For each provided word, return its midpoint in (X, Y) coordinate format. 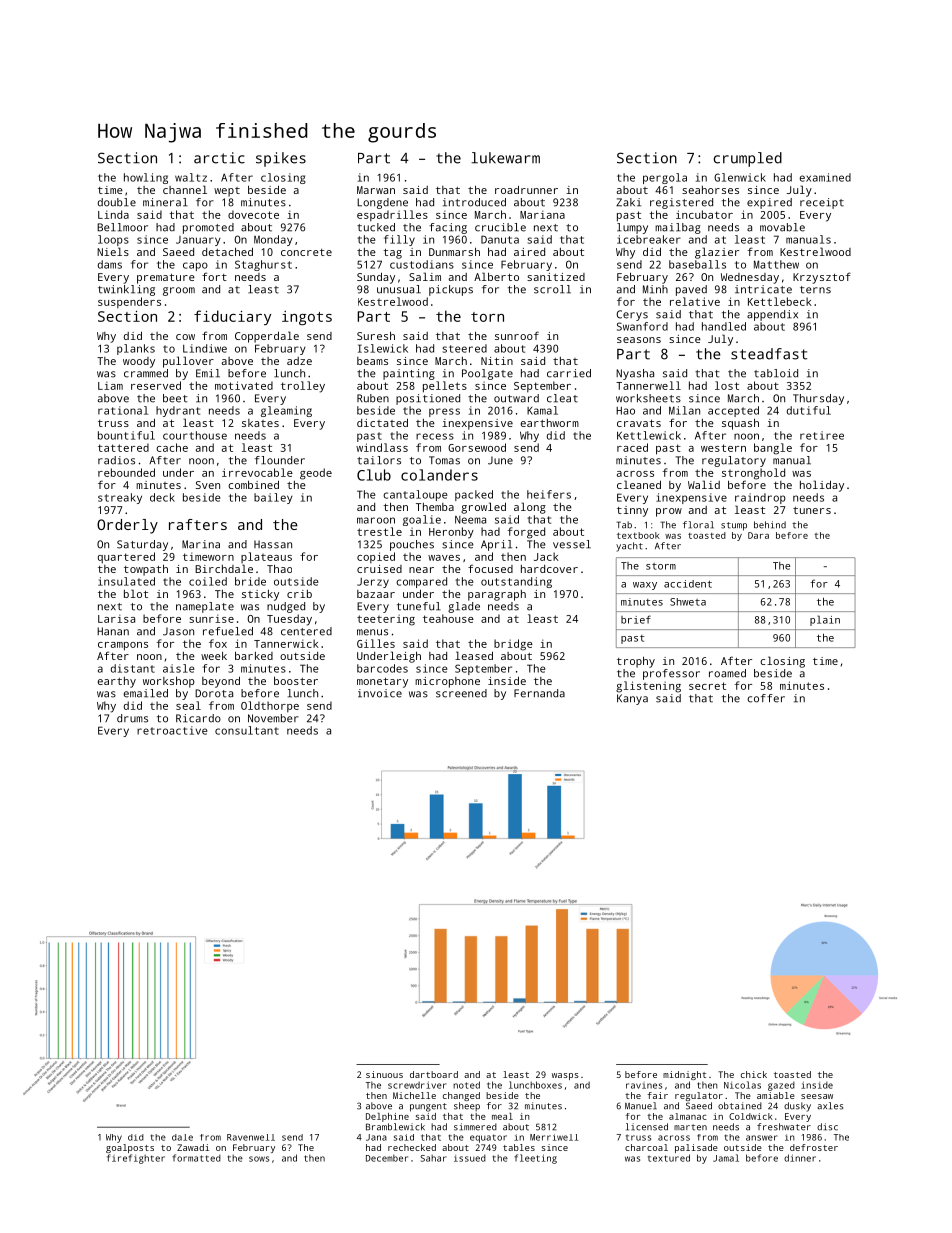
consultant (247, 730)
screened (461, 693)
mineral (165, 202)
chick (754, 1074)
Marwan (376, 190)
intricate (763, 289)
